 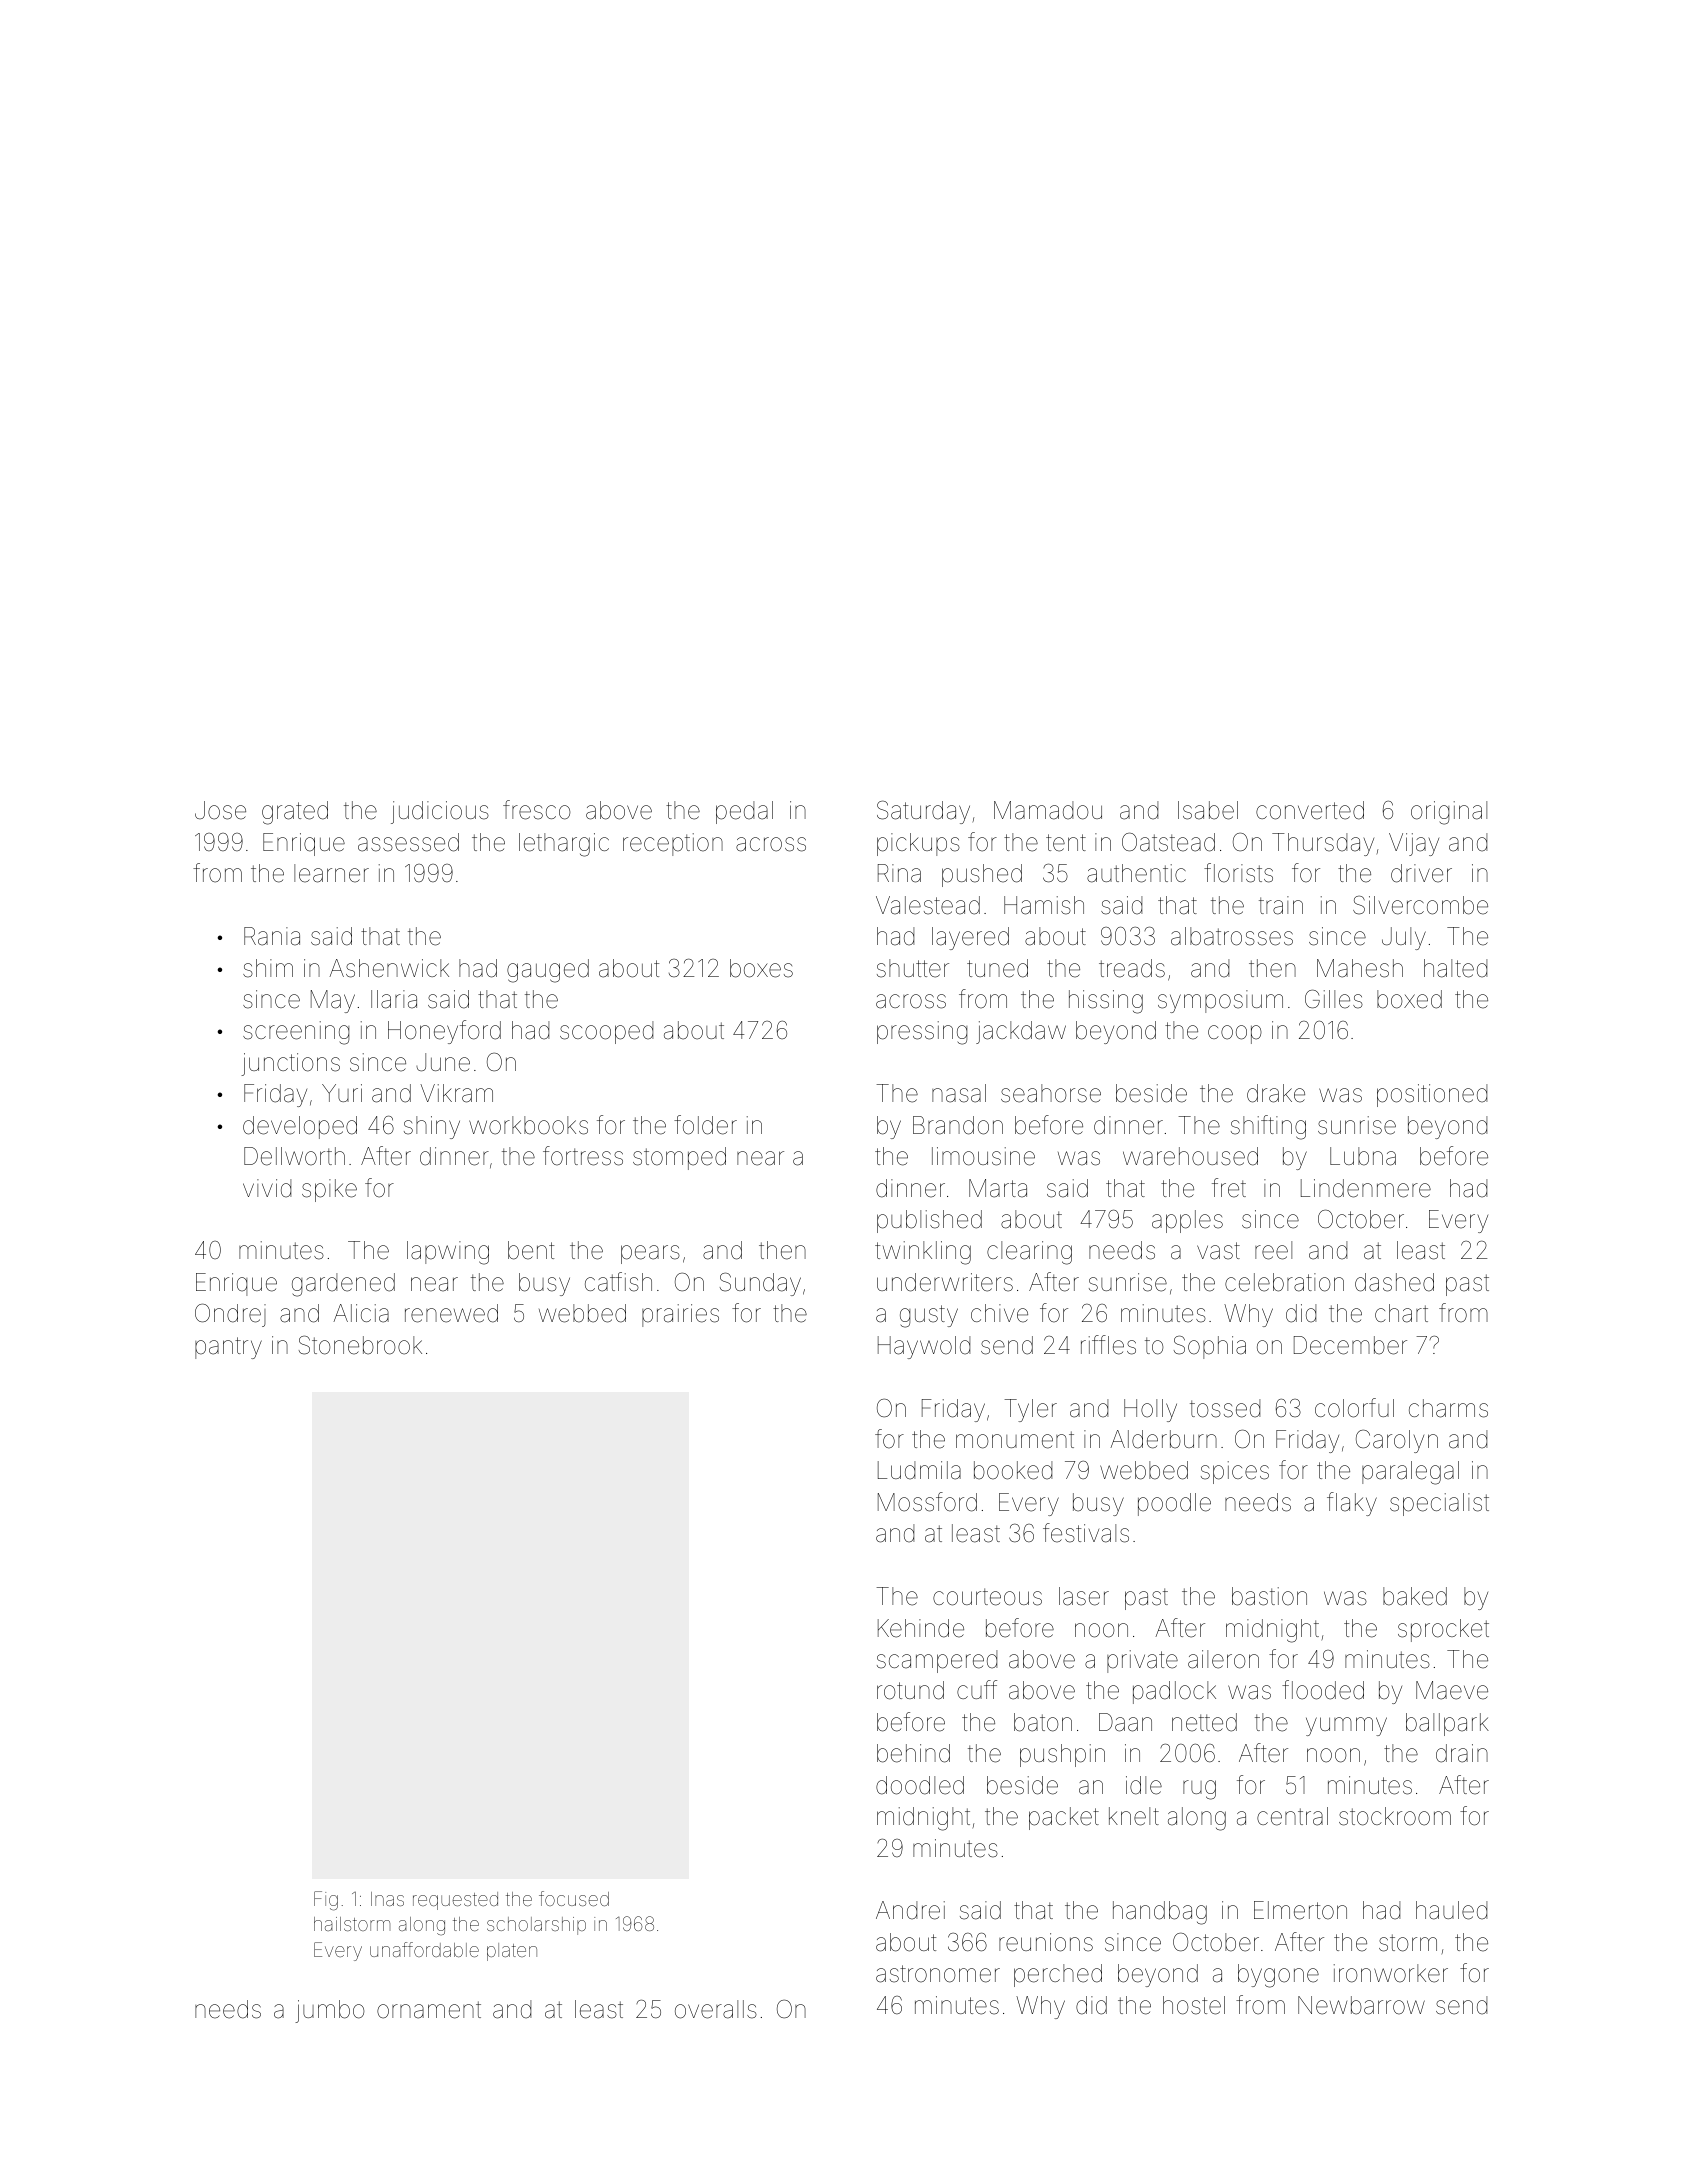 I want to click on dashed, so click(x=1394, y=1282).
